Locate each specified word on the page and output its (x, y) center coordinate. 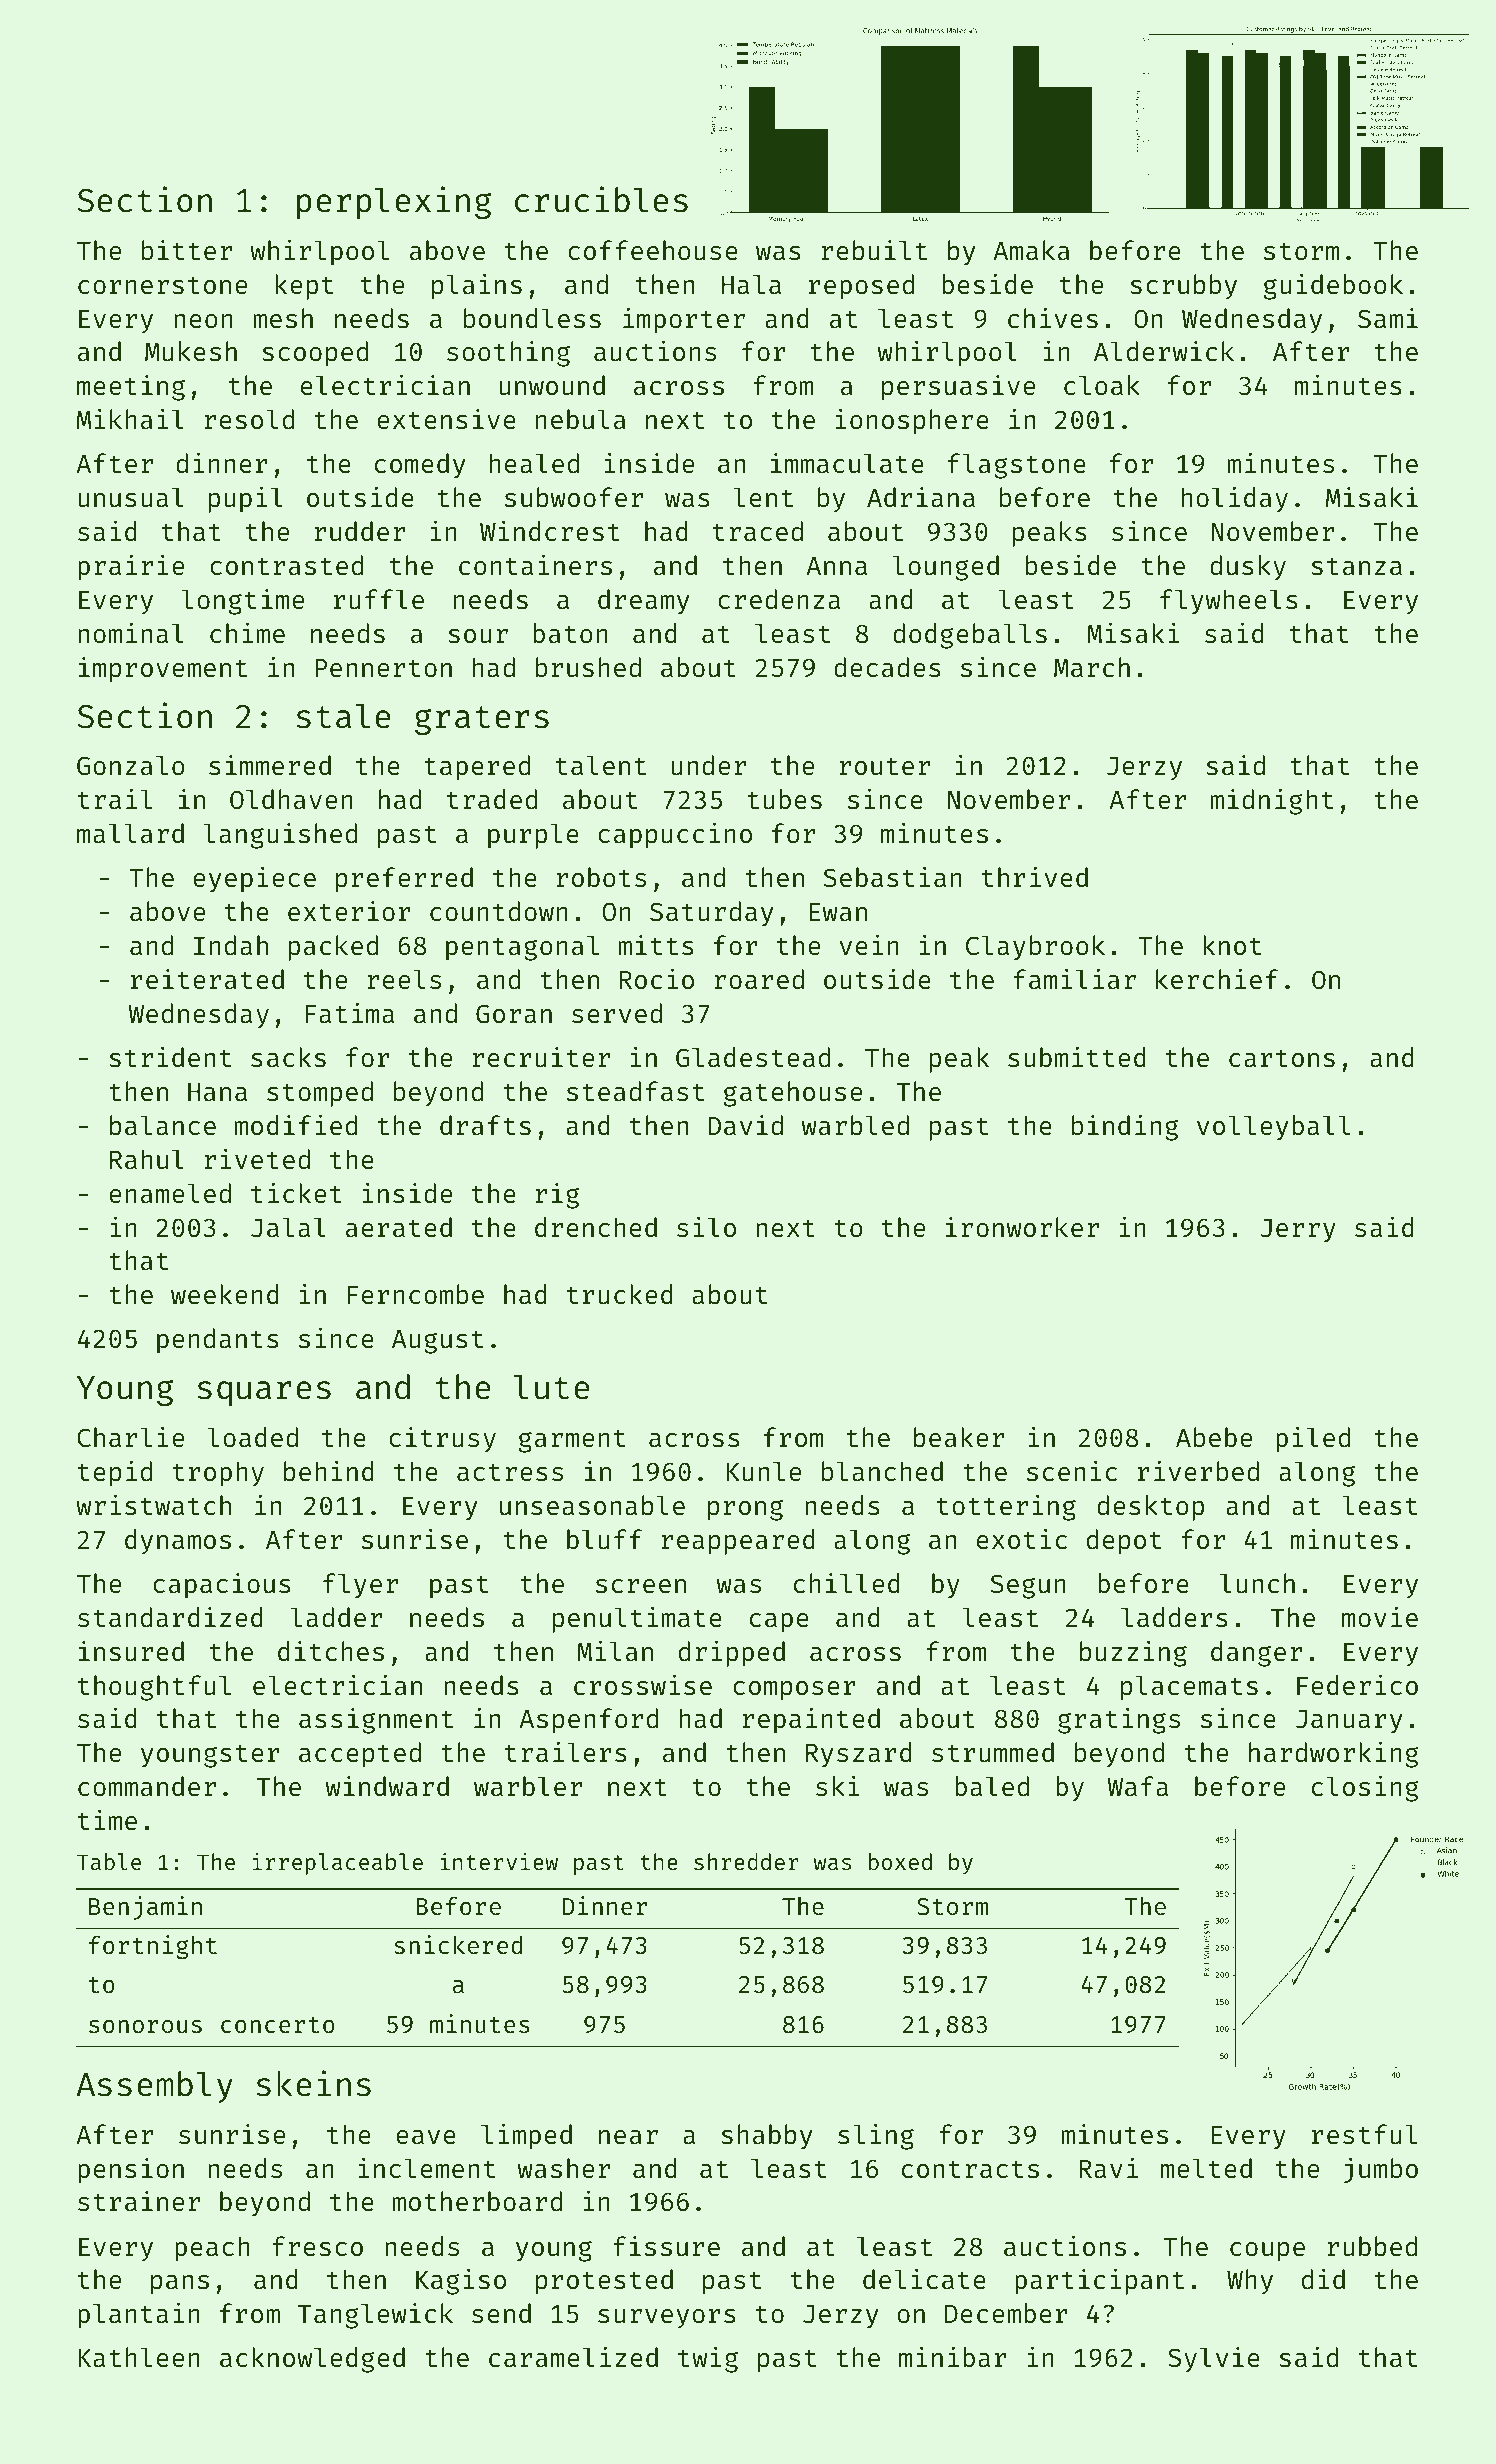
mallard (130, 833)
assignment (376, 1721)
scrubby (1183, 287)
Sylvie (1214, 2360)
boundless (532, 318)
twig (708, 2359)
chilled (847, 1583)
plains (477, 286)
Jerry (1298, 1231)
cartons (1282, 1059)
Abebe (1214, 1437)
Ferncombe (415, 1294)
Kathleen (139, 2357)
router (885, 767)
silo (706, 1227)
